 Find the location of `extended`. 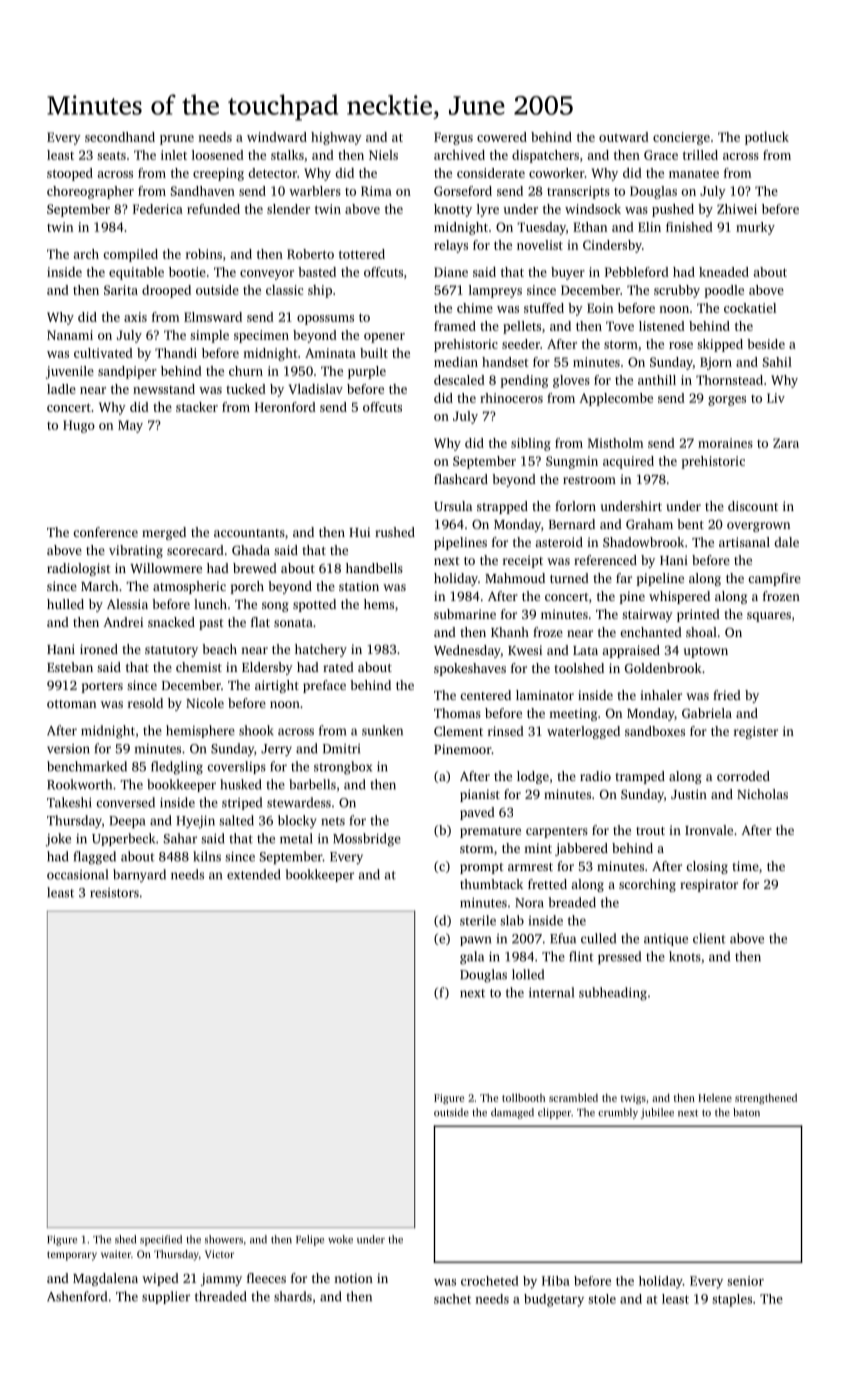

extended is located at coordinates (253, 874).
